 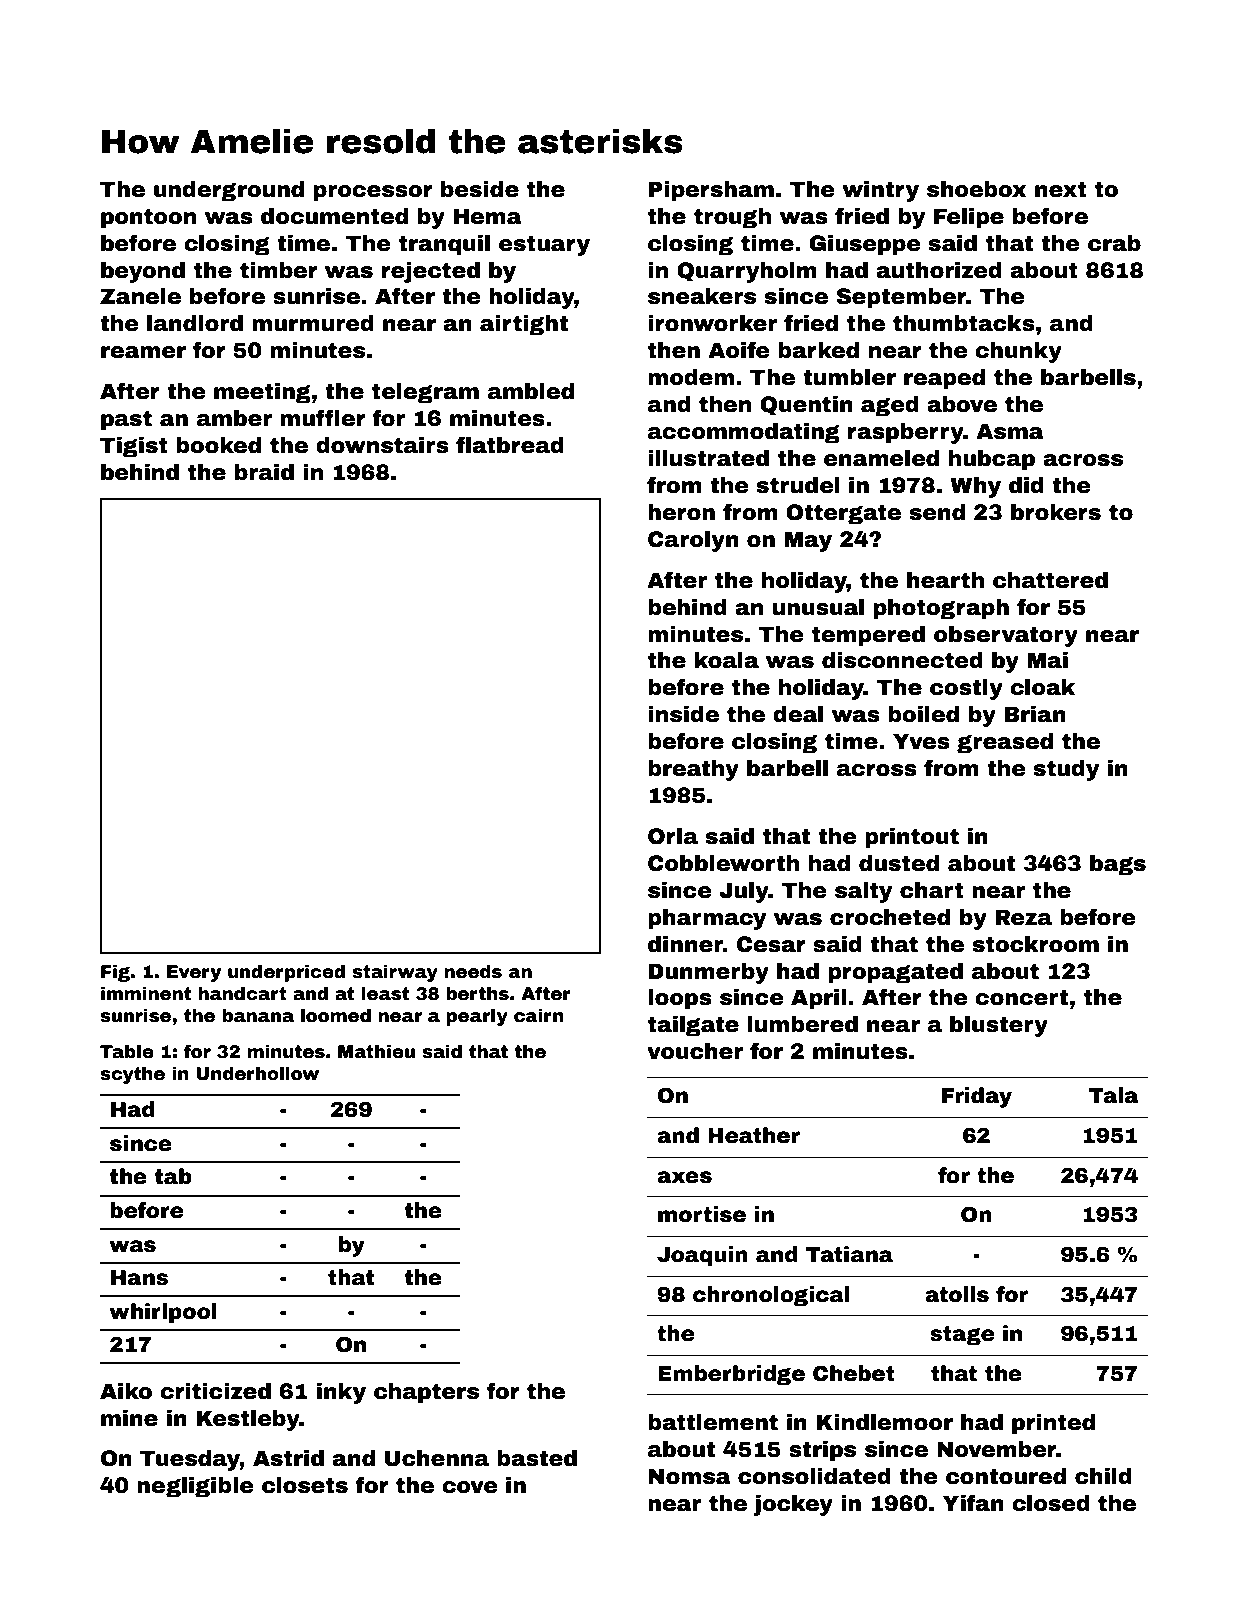 What do you see at coordinates (945, 580) in the image?
I see `hearth` at bounding box center [945, 580].
